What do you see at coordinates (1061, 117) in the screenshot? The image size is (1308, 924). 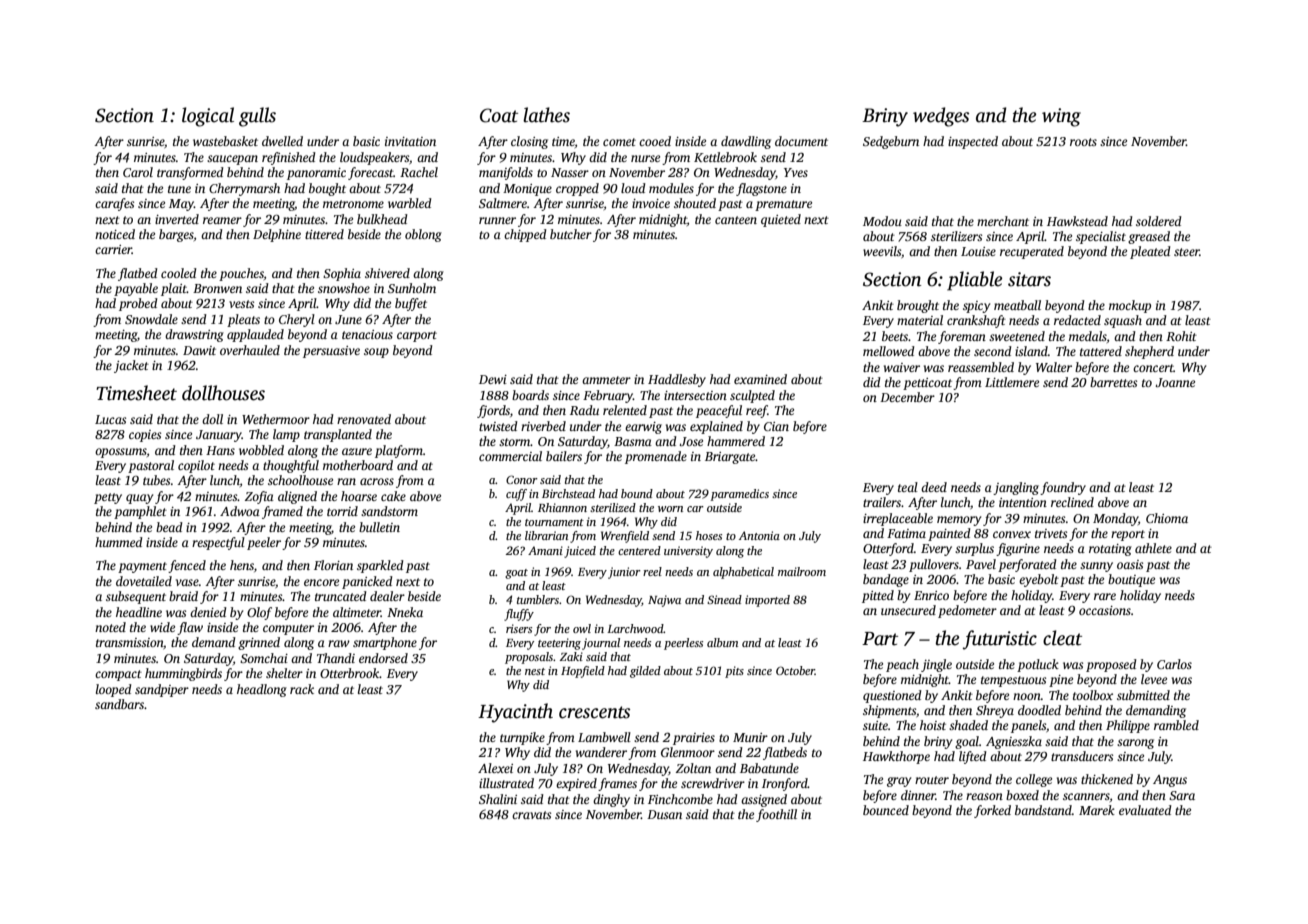 I see `wing` at bounding box center [1061, 117].
